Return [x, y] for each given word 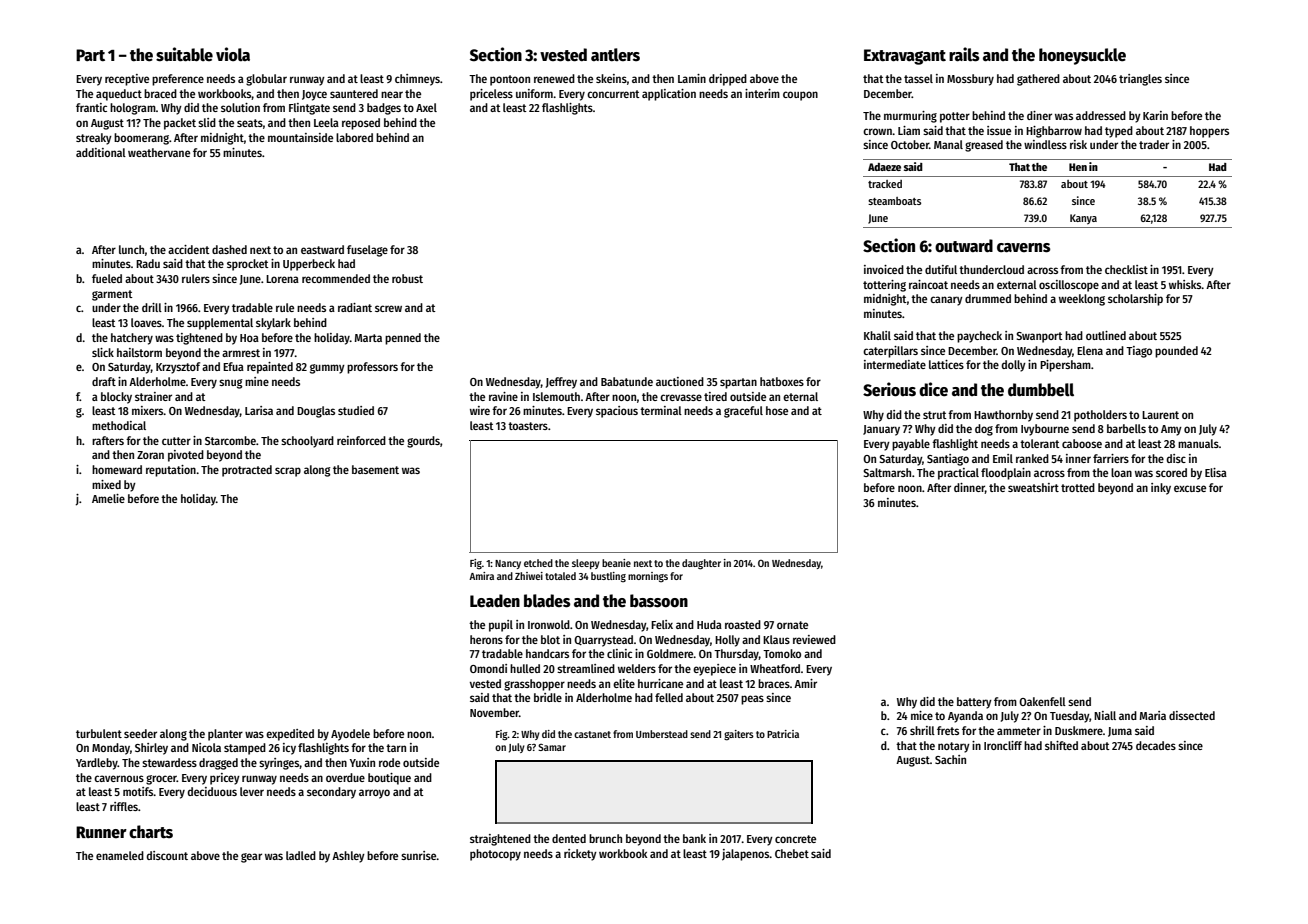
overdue [345, 777]
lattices [946, 364]
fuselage [367, 251]
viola [233, 54]
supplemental [220, 324]
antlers [615, 55]
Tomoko [782, 653]
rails [964, 54]
